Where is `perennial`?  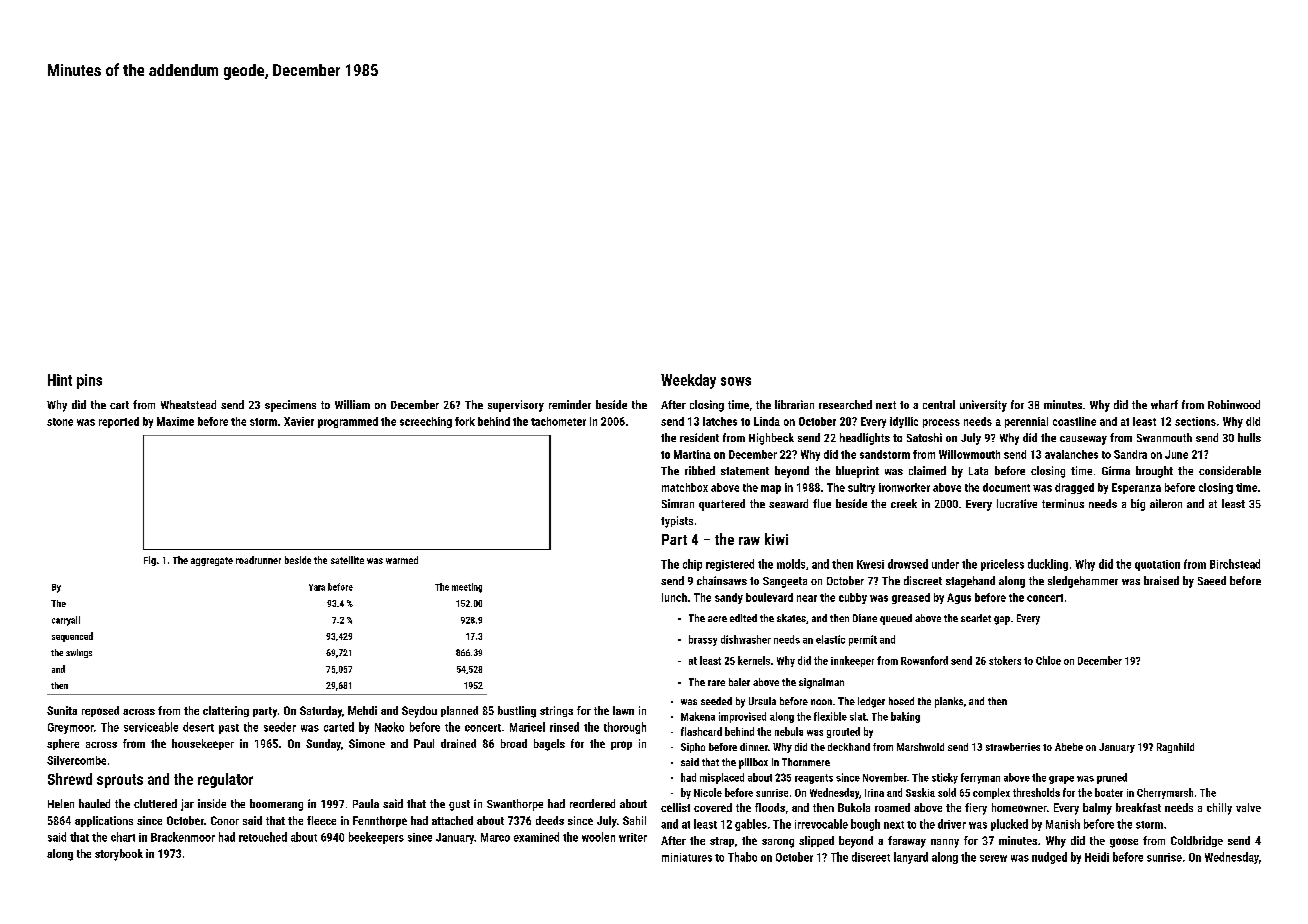 perennial is located at coordinates (1026, 422).
